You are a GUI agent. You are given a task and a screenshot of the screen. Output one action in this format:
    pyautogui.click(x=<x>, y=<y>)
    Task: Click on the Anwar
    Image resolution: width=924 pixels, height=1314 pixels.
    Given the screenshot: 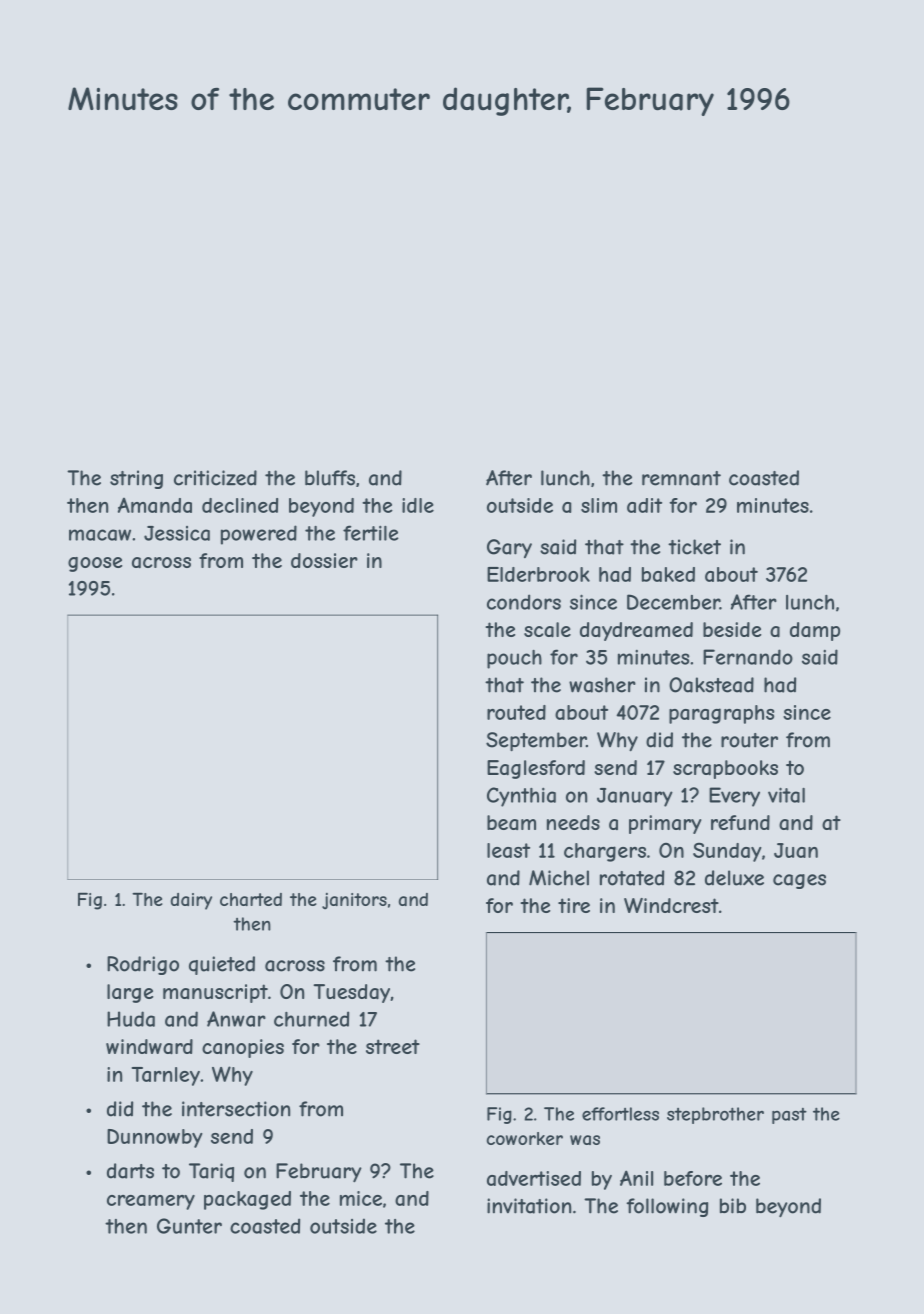 What is the action you would take?
    pyautogui.click(x=236, y=1019)
